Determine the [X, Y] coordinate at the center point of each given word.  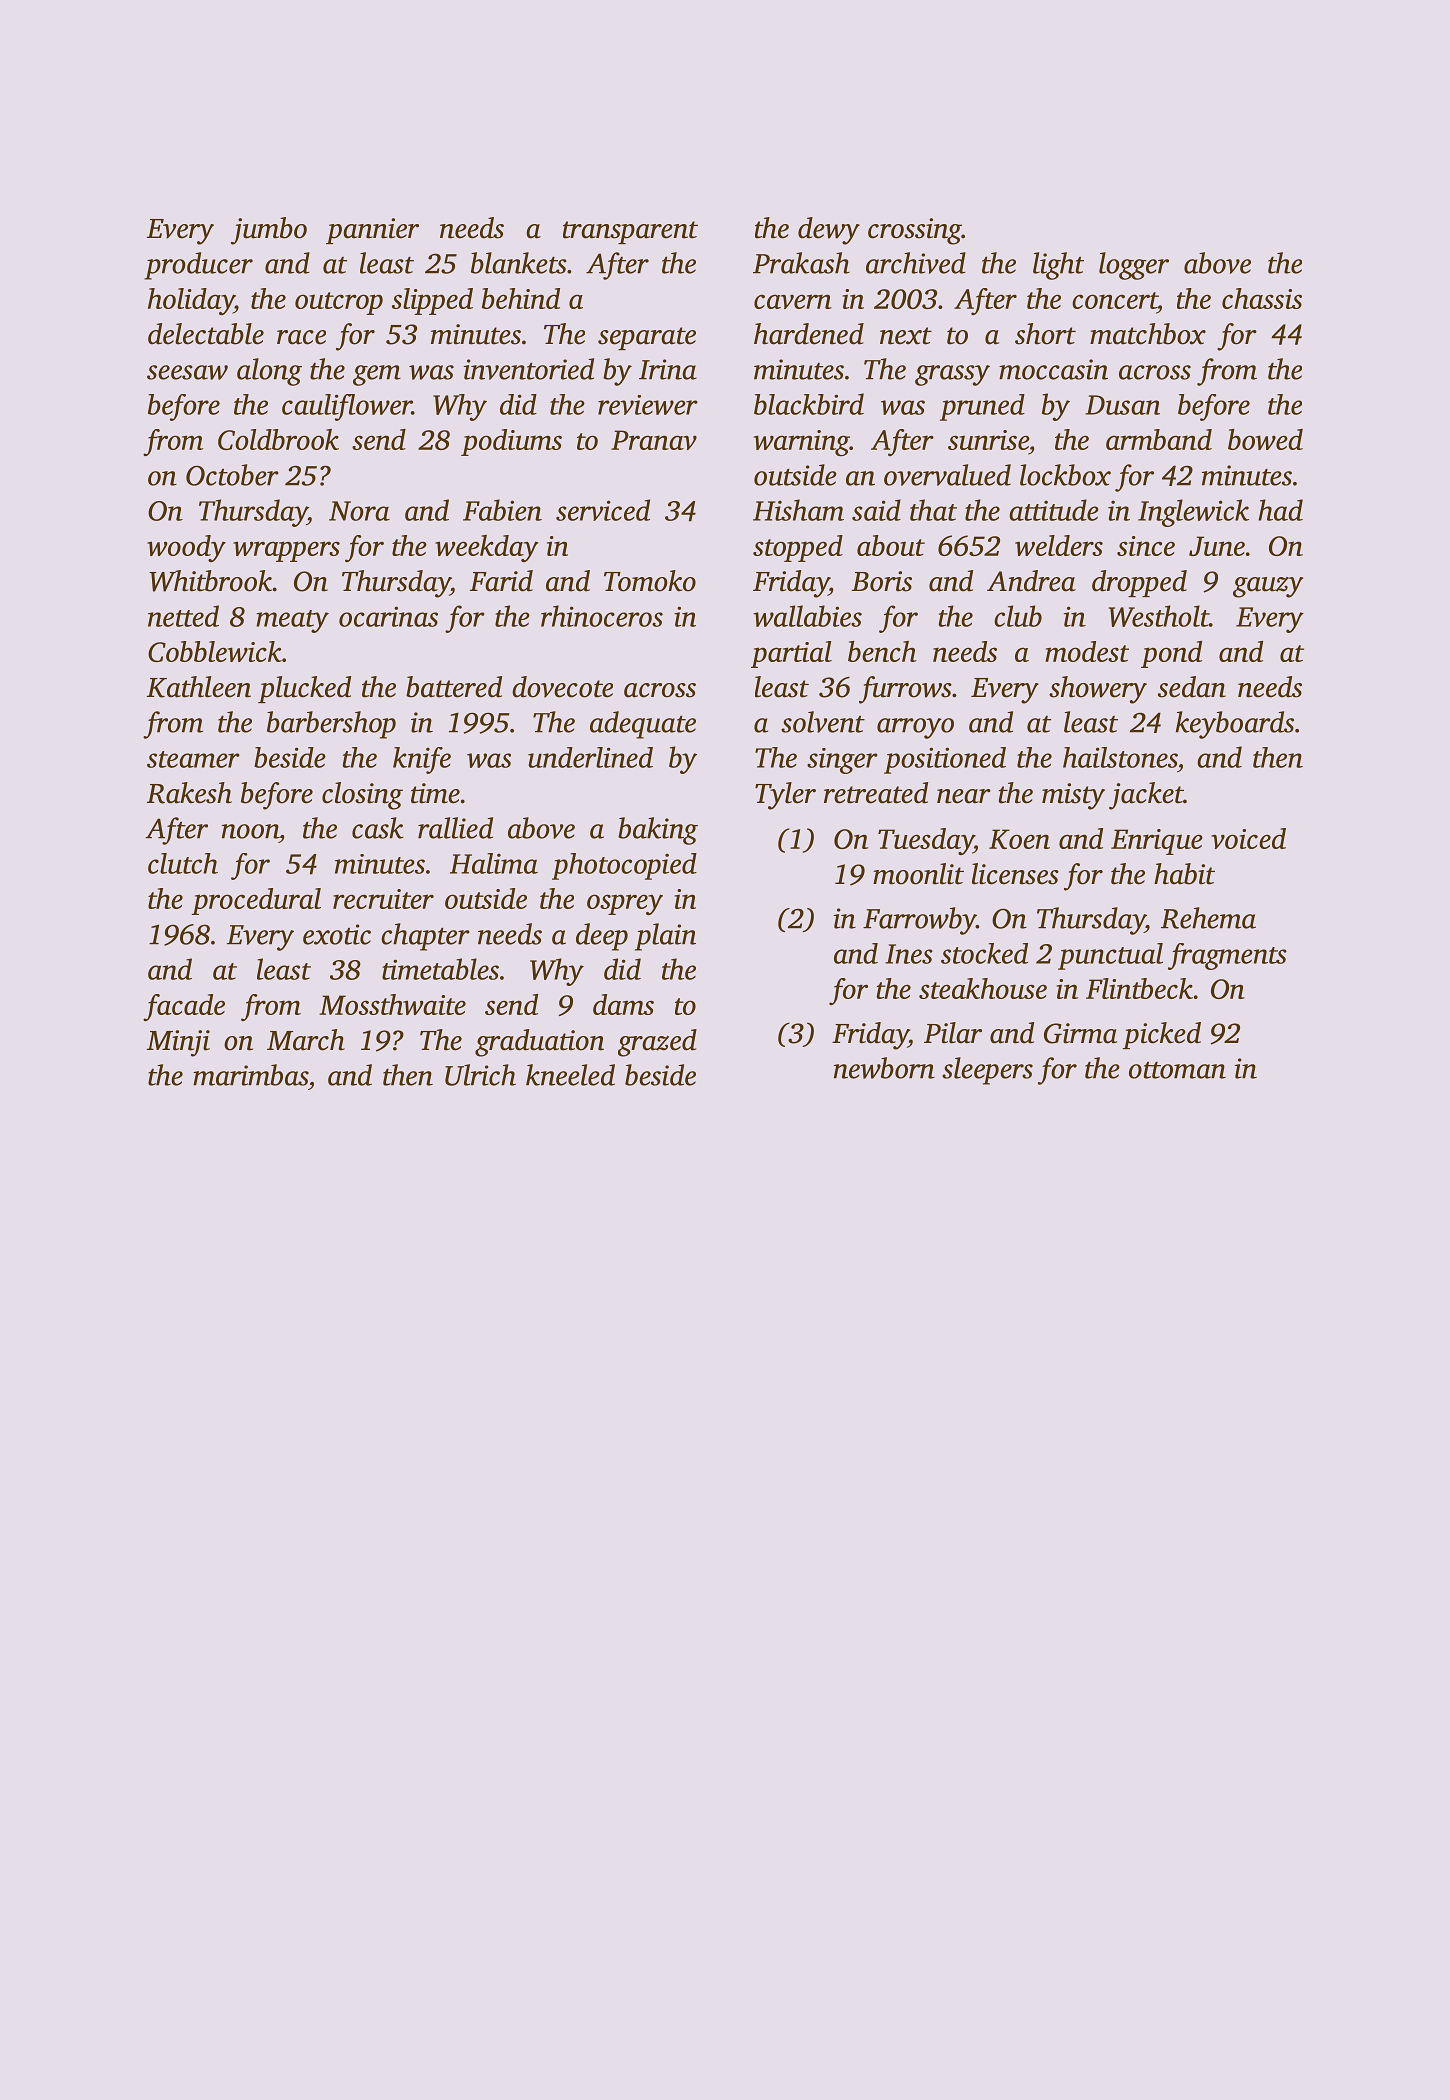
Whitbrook [210, 581]
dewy [829, 231]
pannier [372, 231]
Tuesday [926, 841]
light [1058, 266]
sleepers [987, 1071]
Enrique [1157, 842]
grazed [657, 1043]
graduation [539, 1043]
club [1018, 616]
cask [378, 828]
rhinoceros [602, 616]
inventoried [529, 369]
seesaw [187, 372]
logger [1134, 266]
